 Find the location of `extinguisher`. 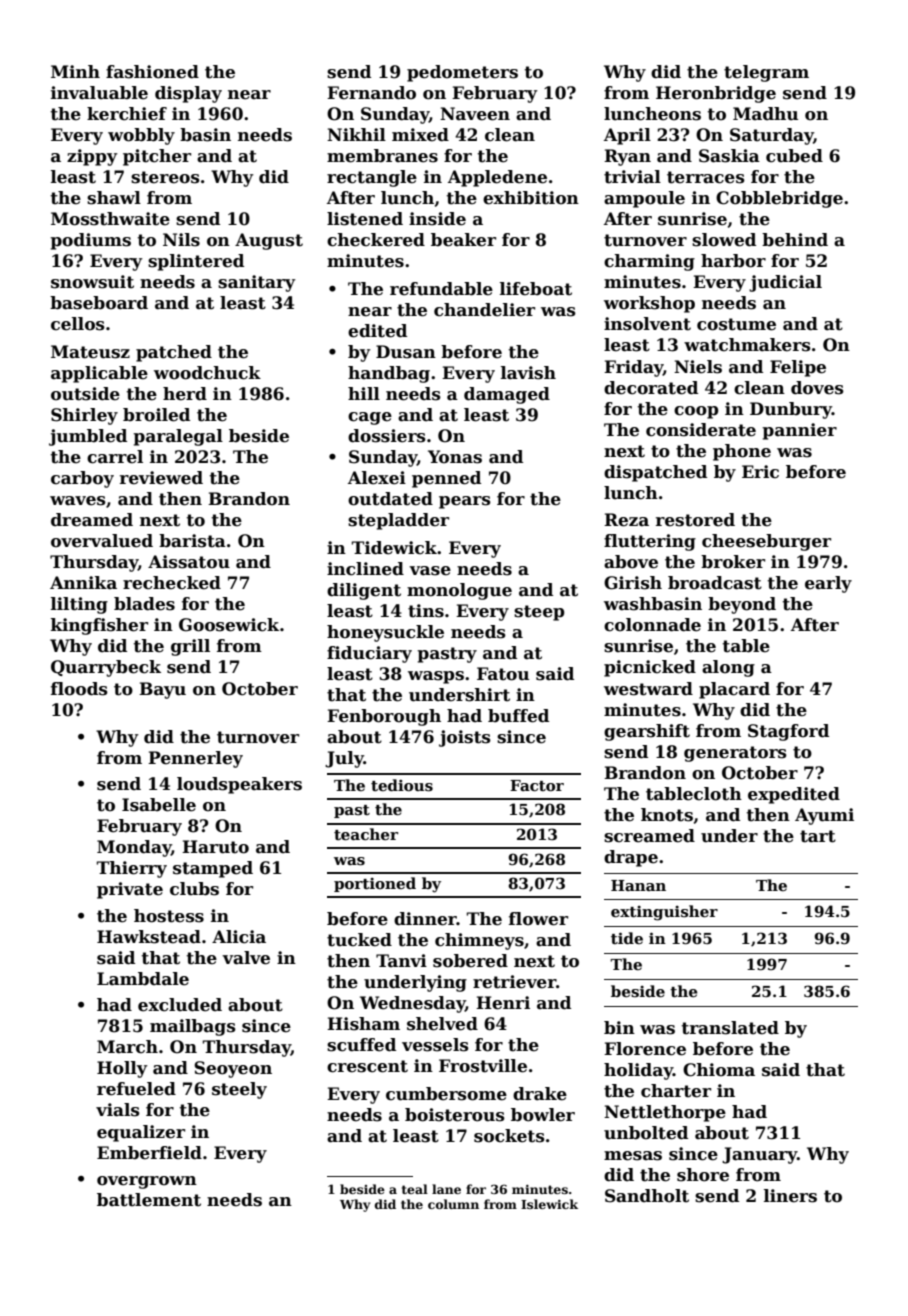

extinguisher is located at coordinates (664, 913).
